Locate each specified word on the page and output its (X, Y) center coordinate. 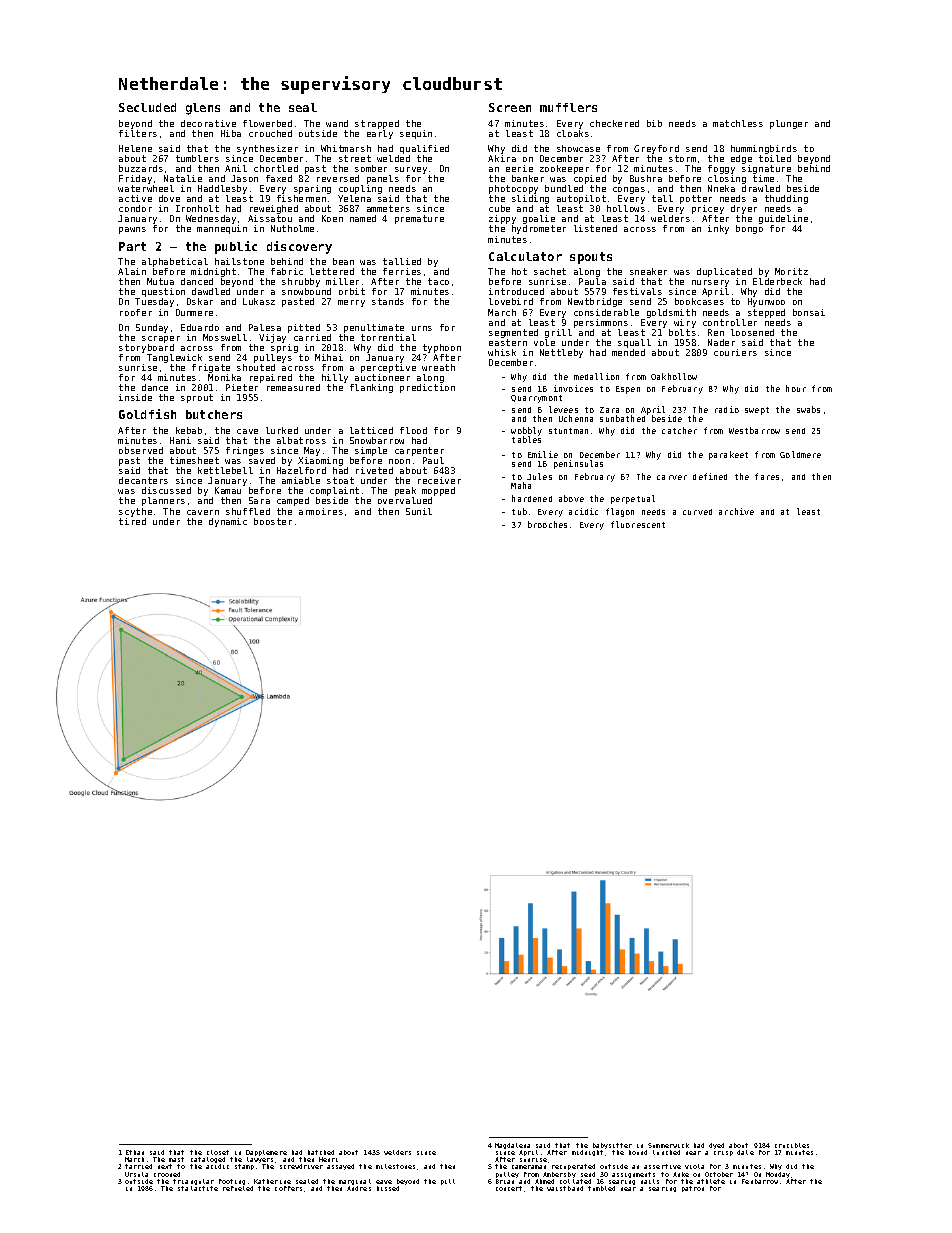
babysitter (612, 1146)
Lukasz (259, 301)
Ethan (135, 1152)
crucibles (792, 1145)
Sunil (419, 511)
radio (727, 409)
